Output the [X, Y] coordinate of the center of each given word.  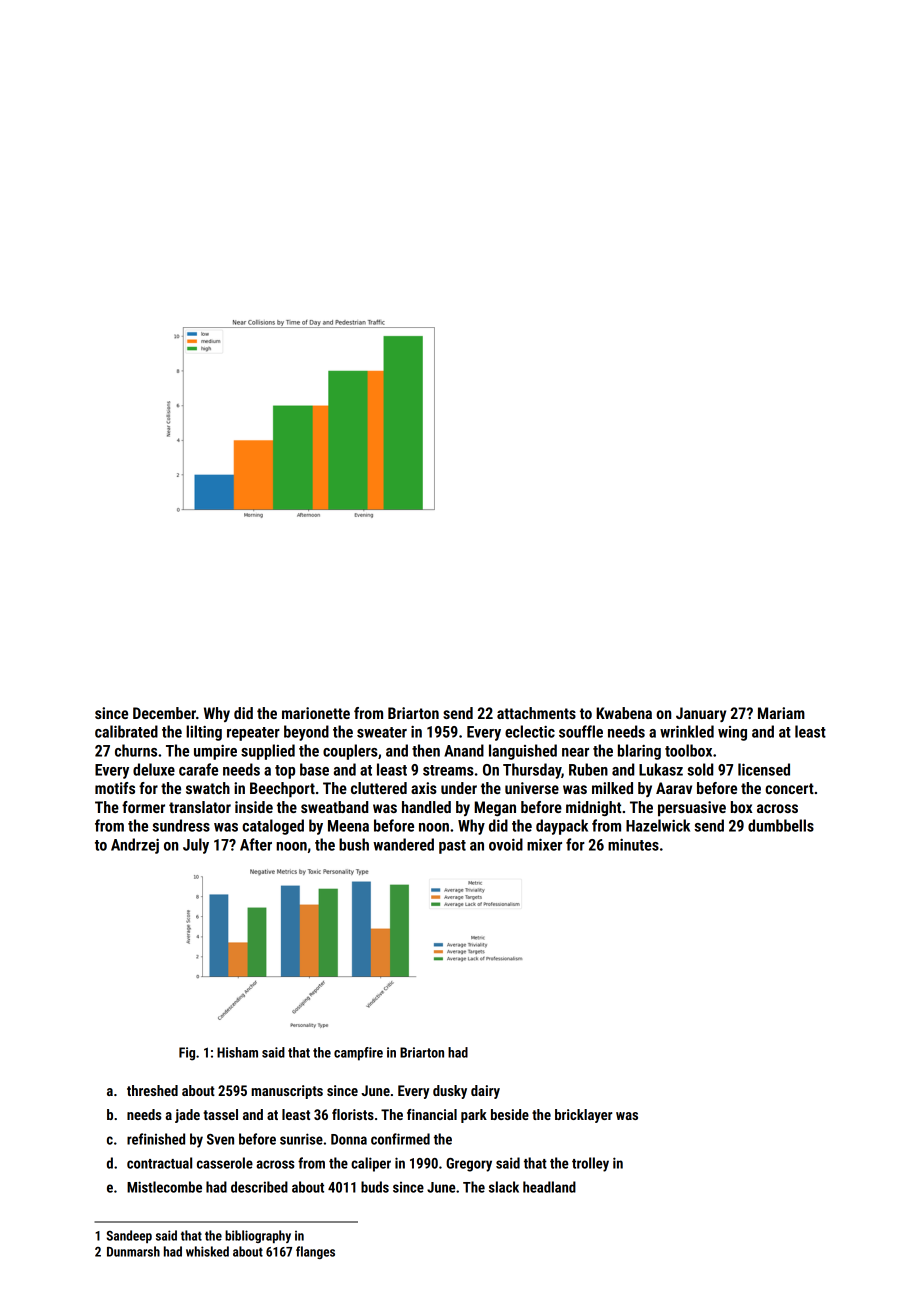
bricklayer [583, 1116]
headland [549, 1187]
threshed [152, 1090]
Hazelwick [658, 825]
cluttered [379, 788]
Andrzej [135, 846]
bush [354, 844]
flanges [315, 1252]
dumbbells [781, 825]
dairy [485, 1092]
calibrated [126, 731]
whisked [207, 1251]
